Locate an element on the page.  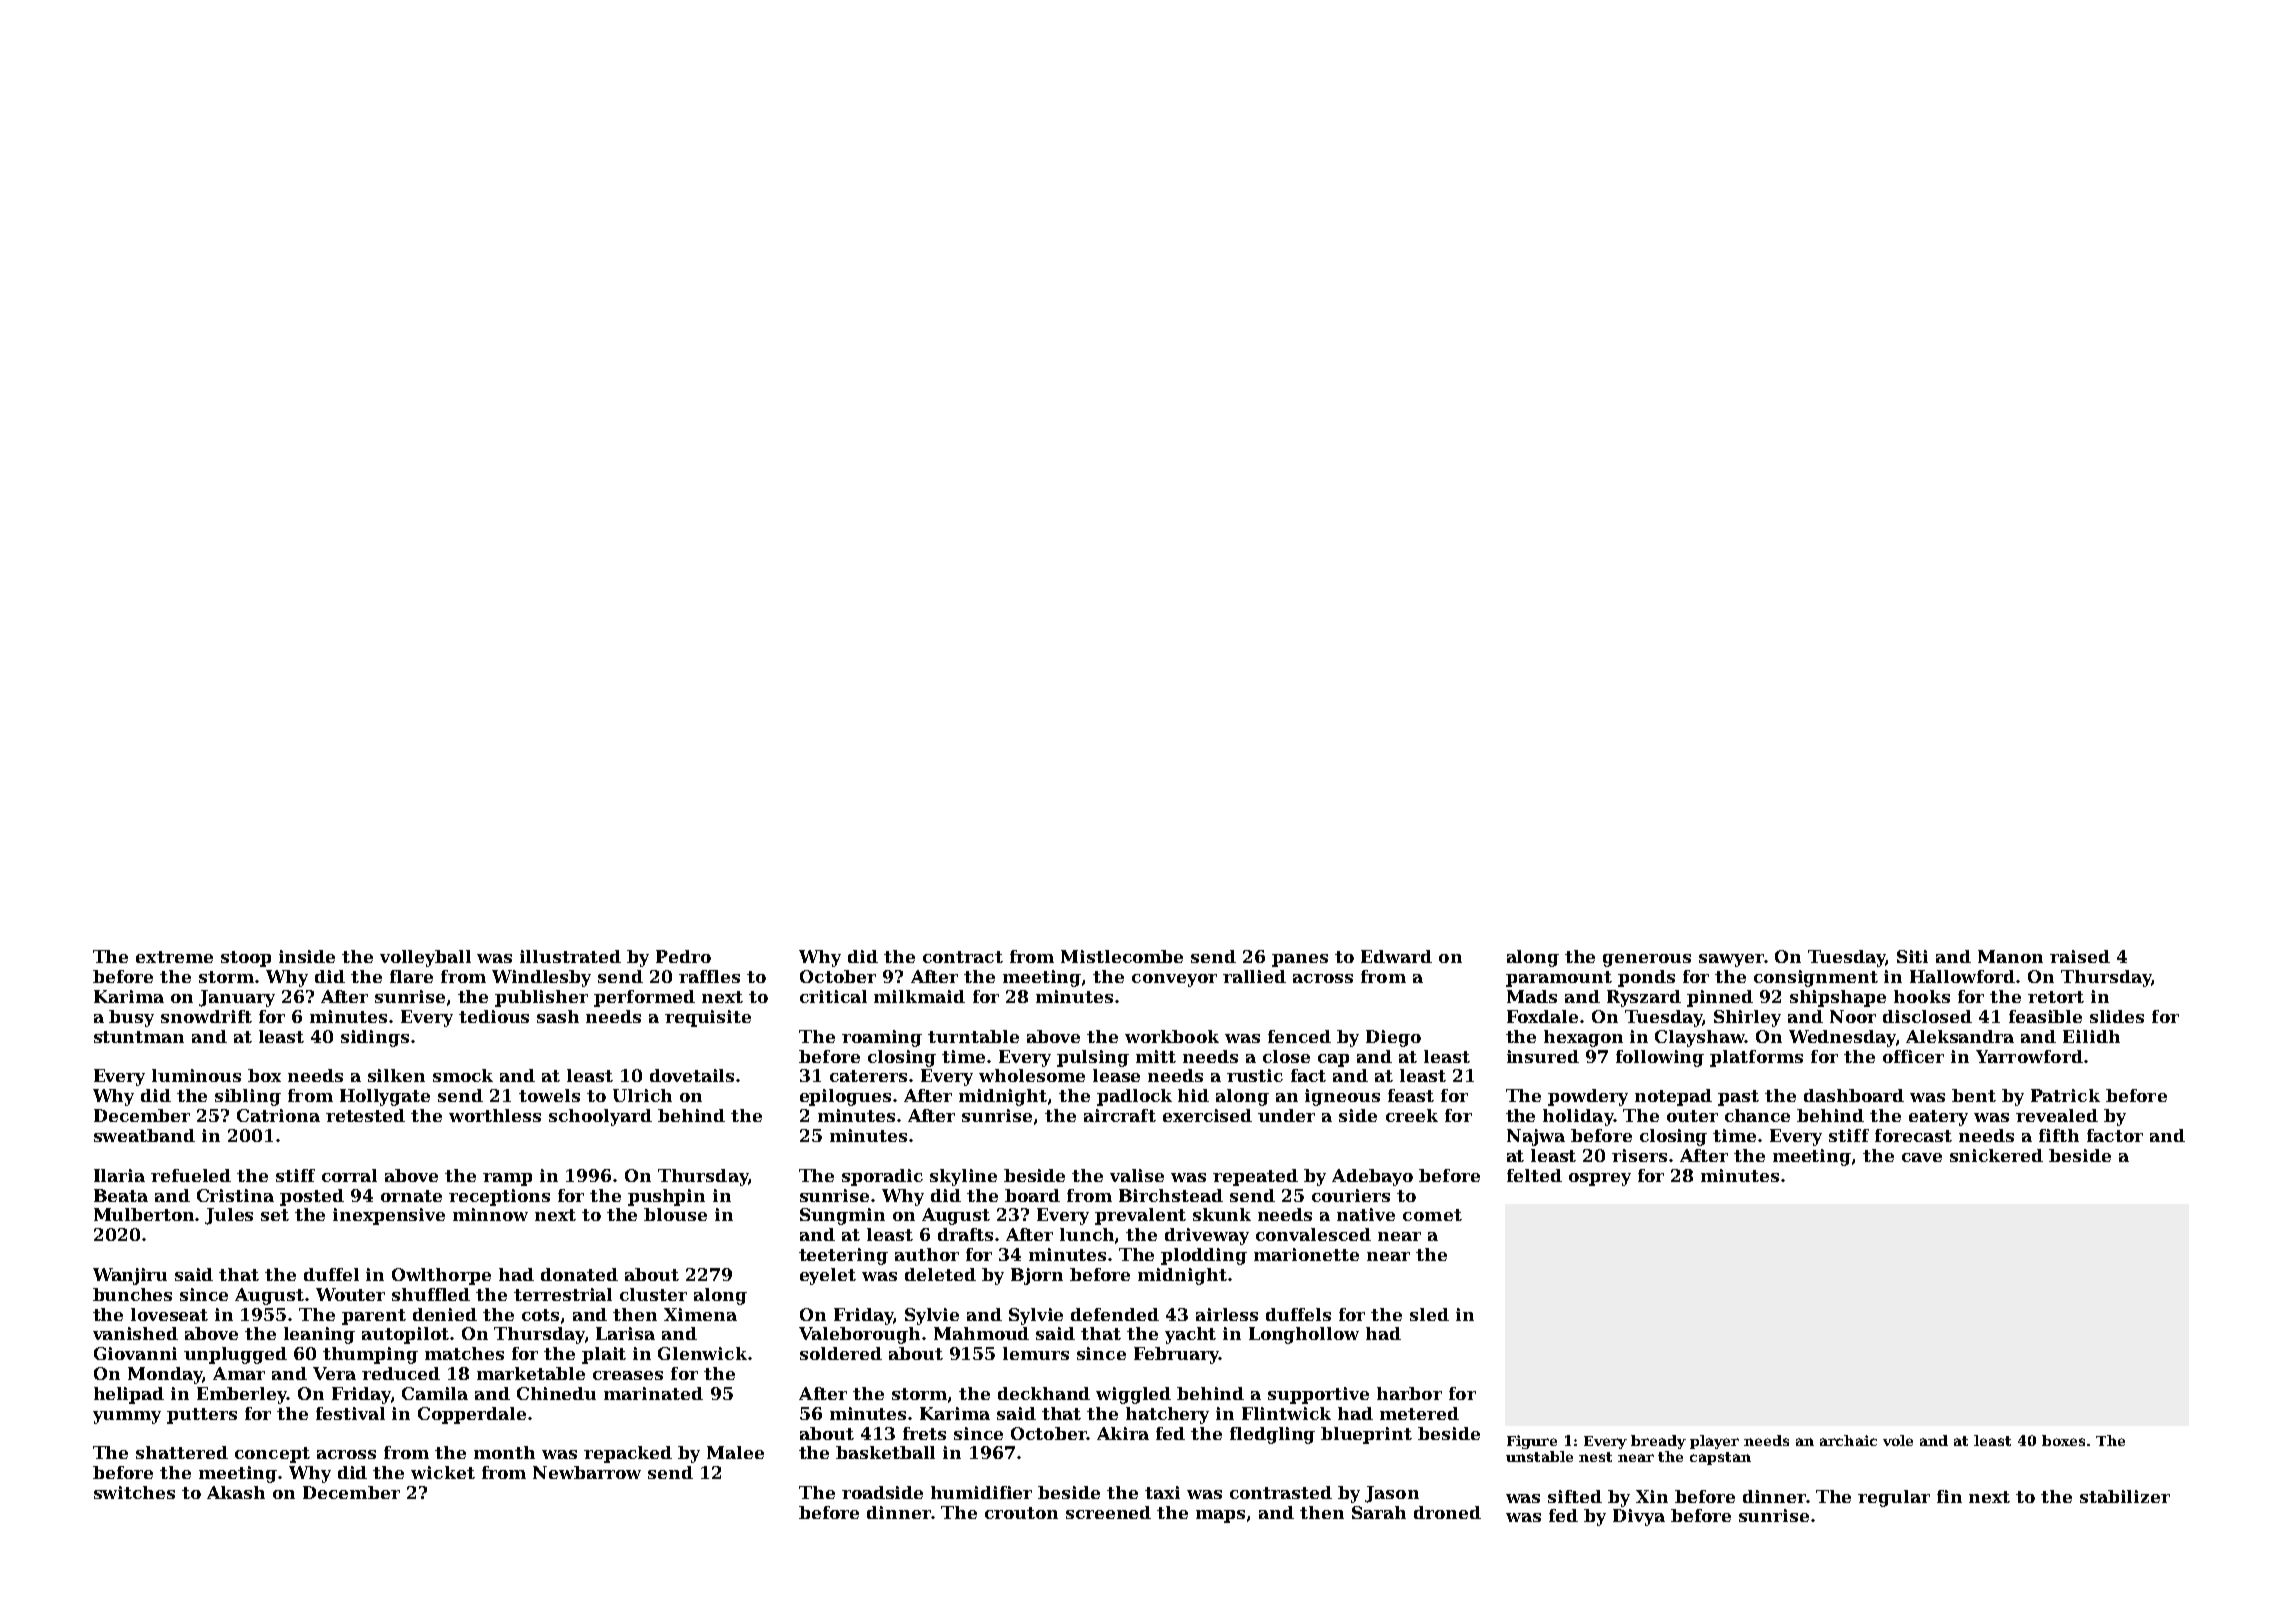
rustic is located at coordinates (1255, 1075).
